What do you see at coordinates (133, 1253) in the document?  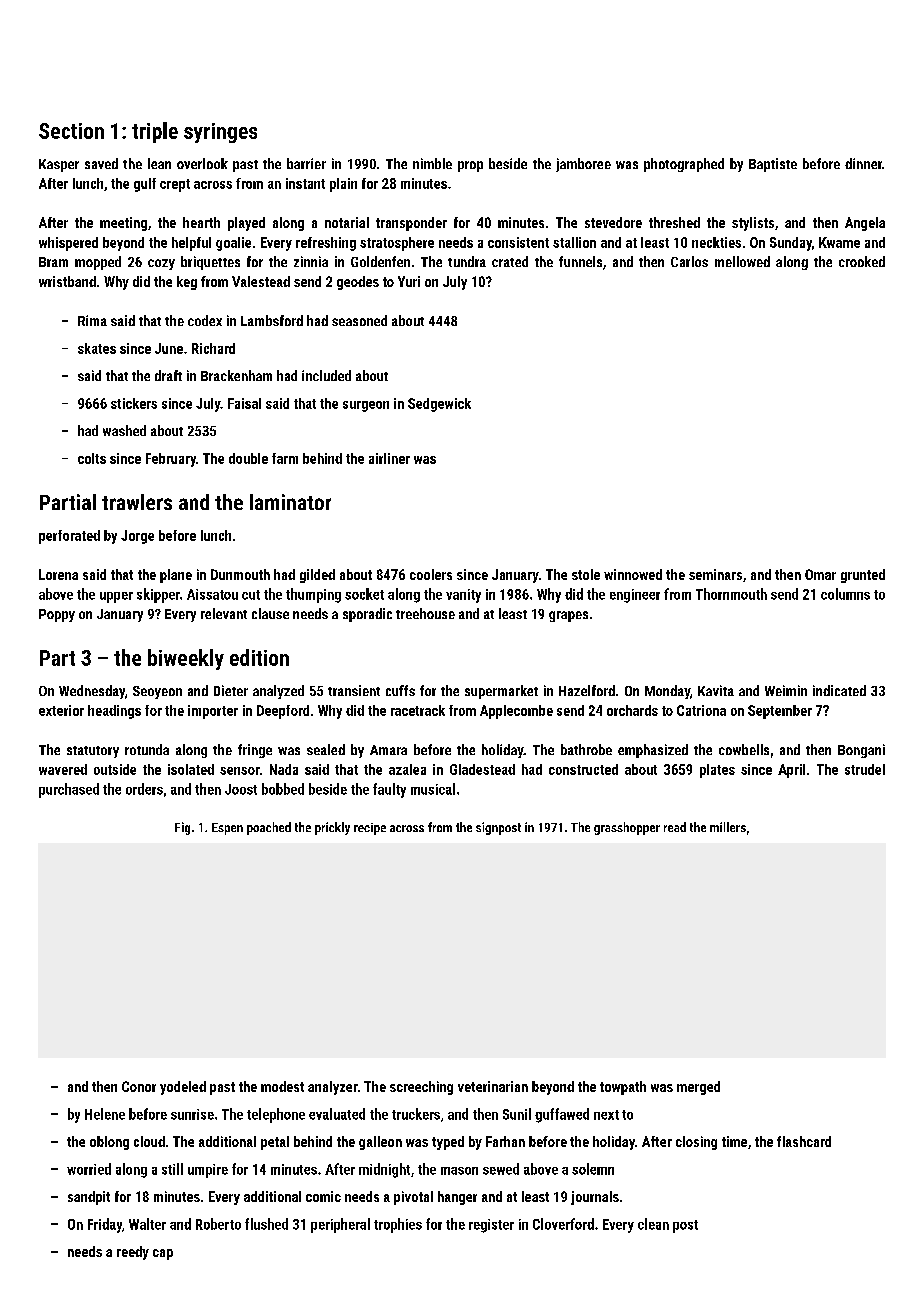 I see `reedy` at bounding box center [133, 1253].
